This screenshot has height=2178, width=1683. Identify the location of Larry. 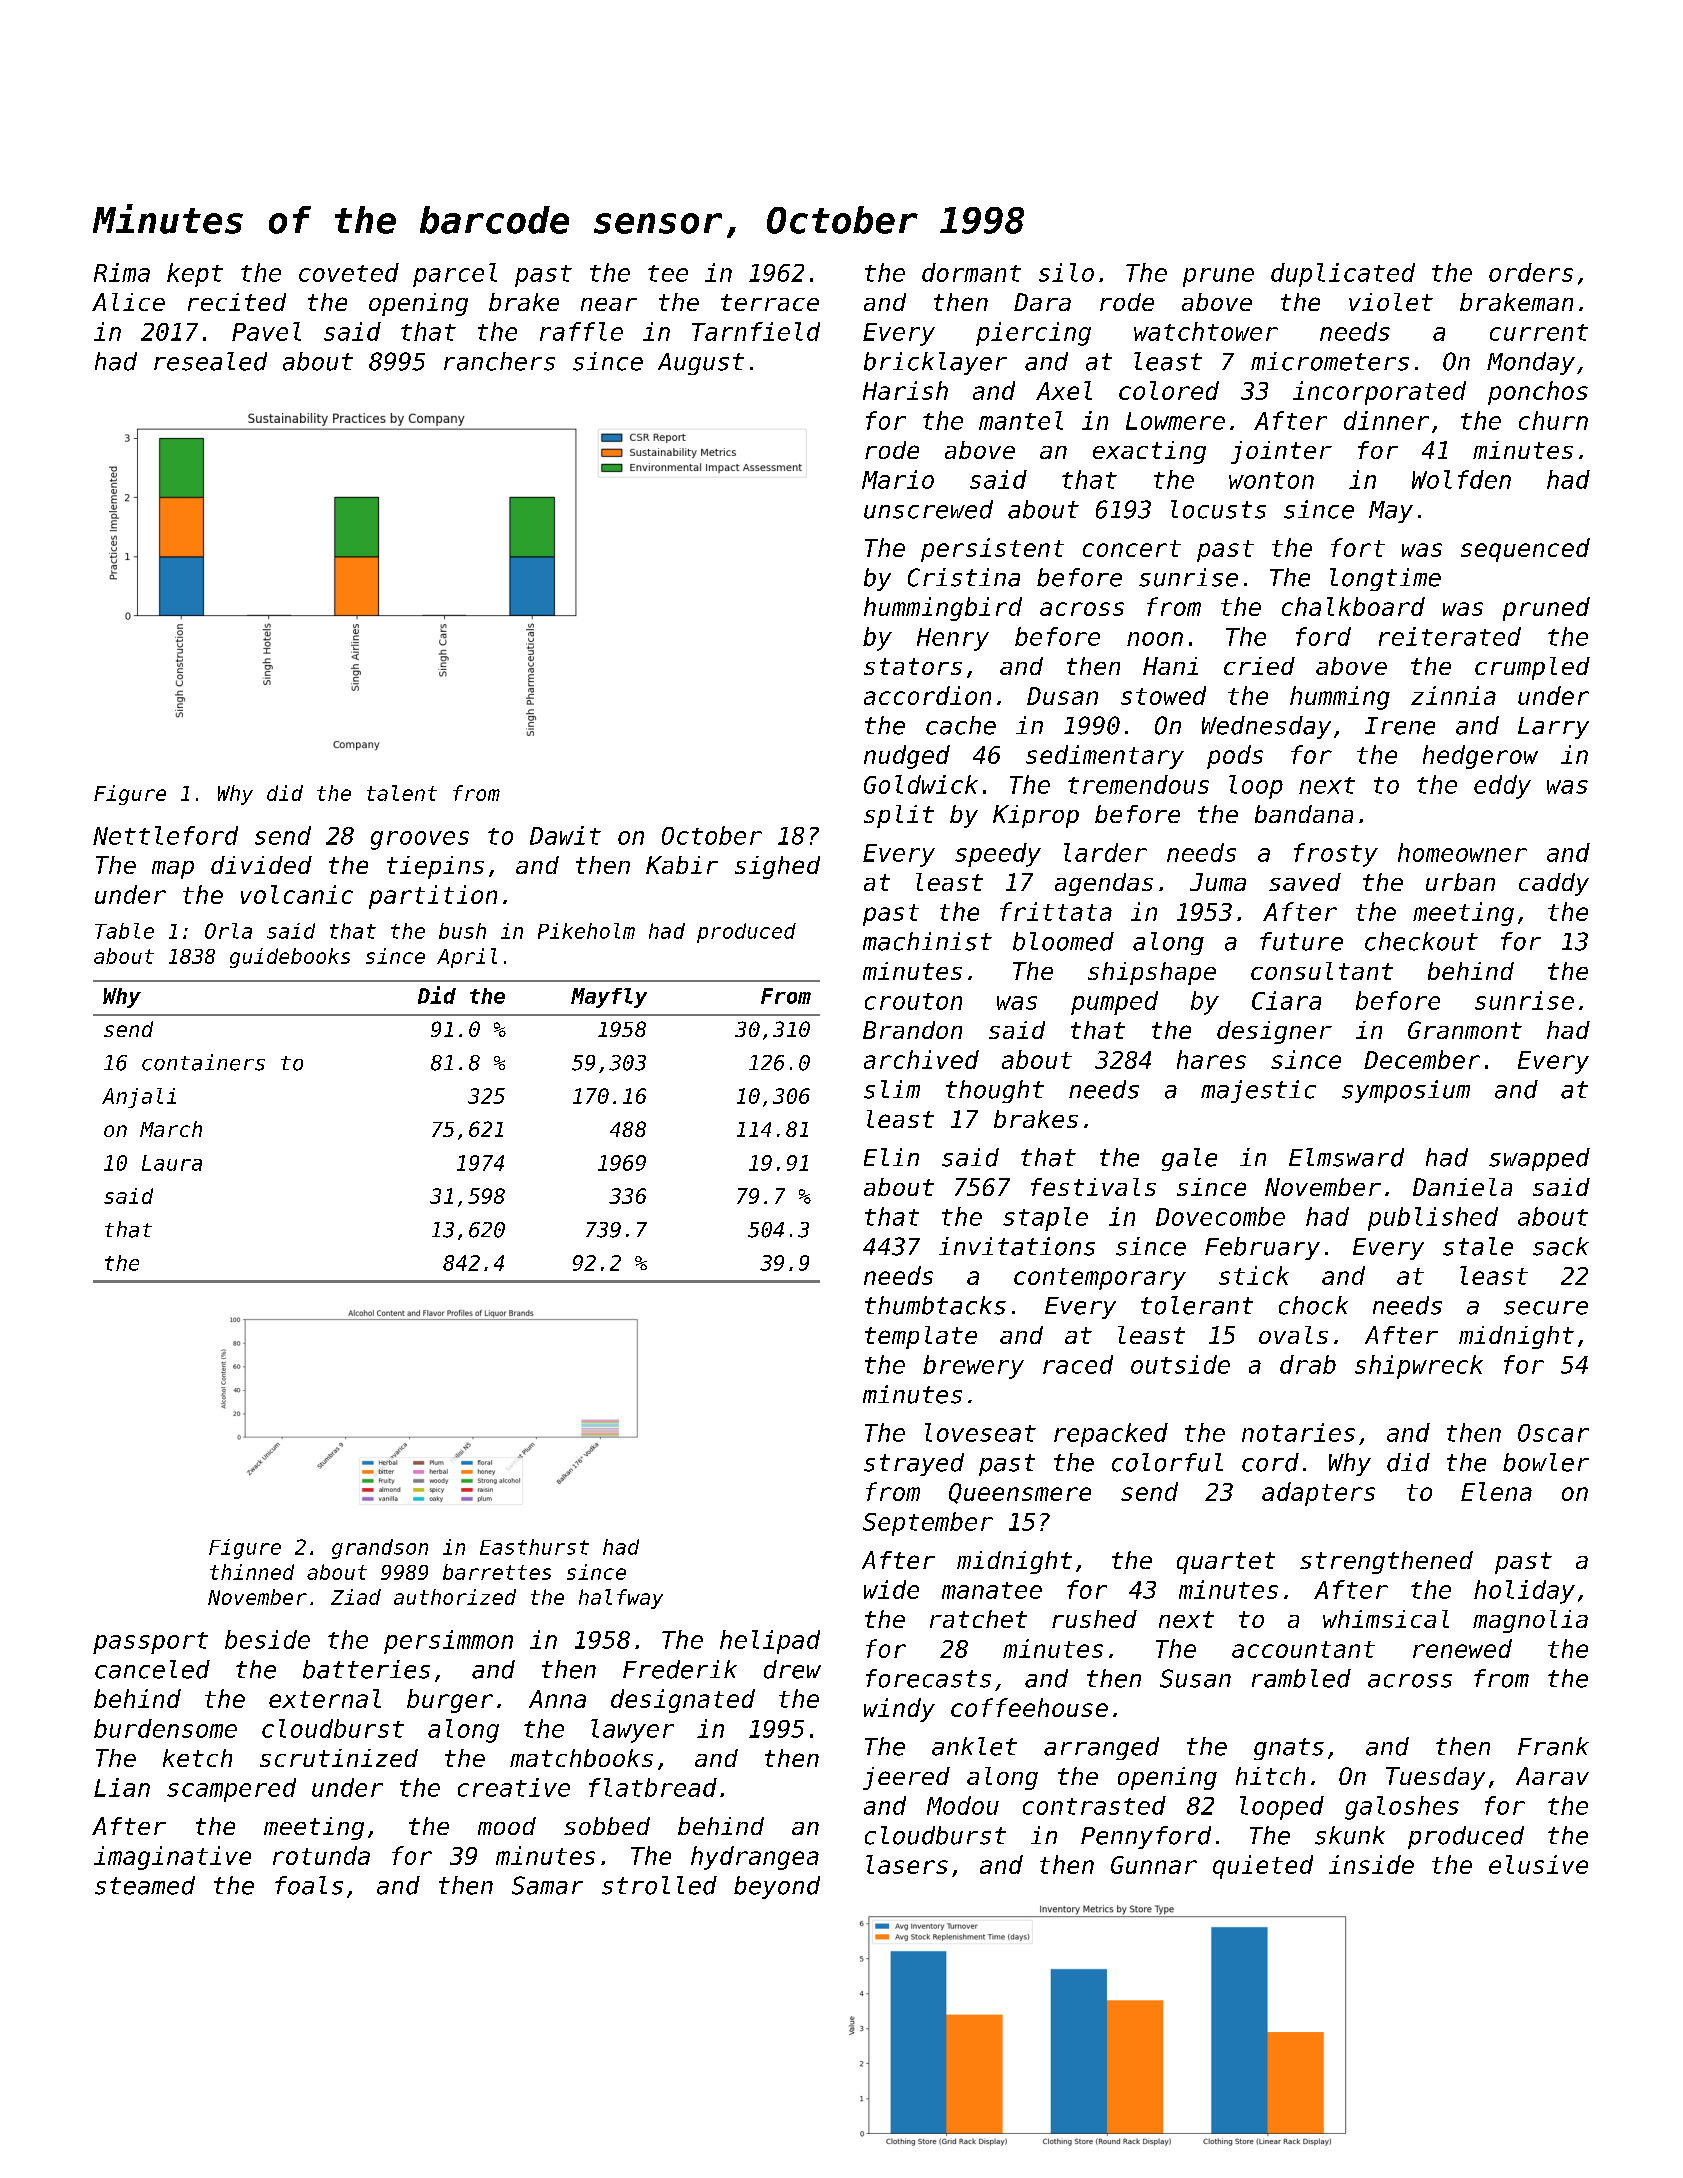
(1553, 728).
